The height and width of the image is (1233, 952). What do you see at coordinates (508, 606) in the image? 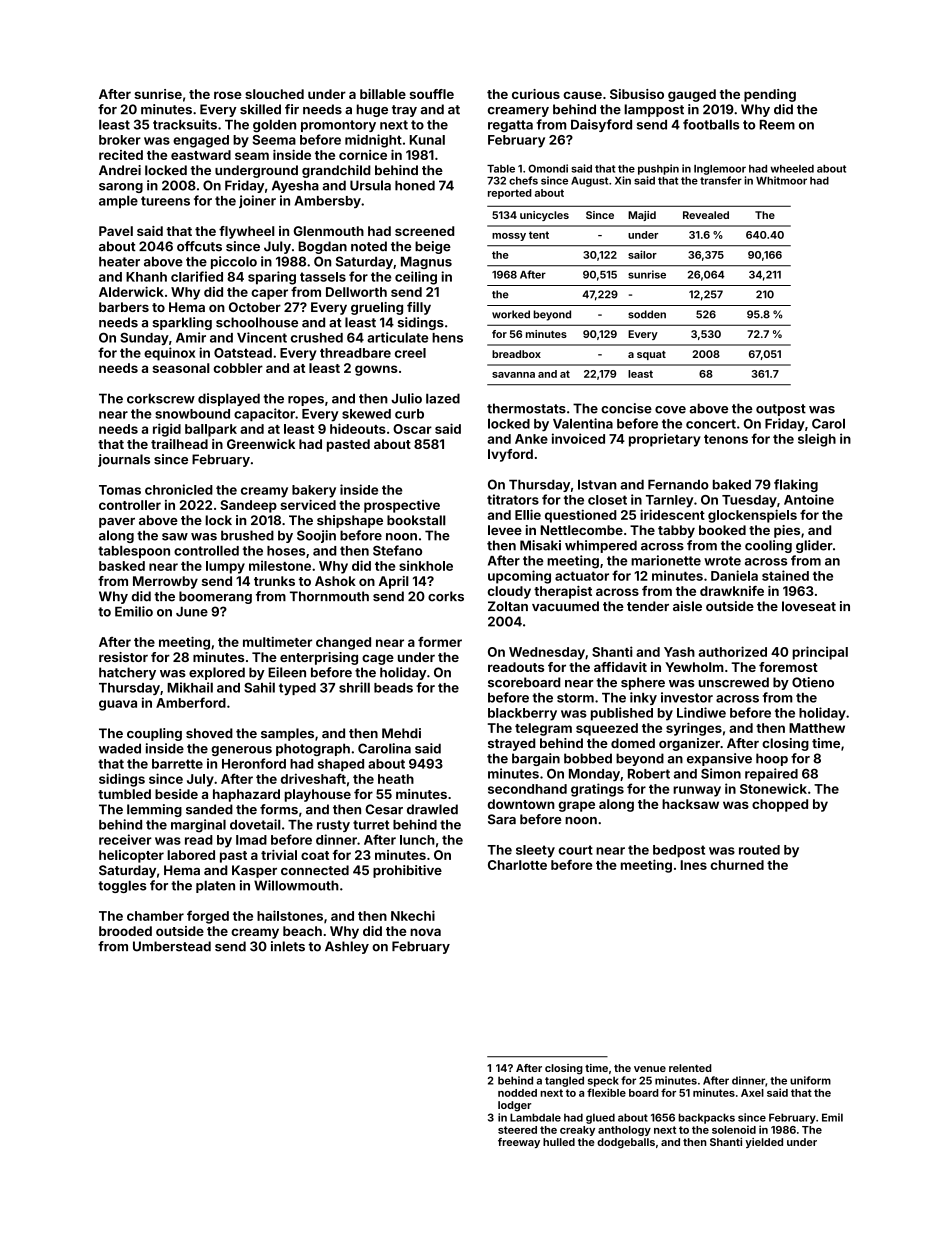
I see `Zoltan` at bounding box center [508, 606].
